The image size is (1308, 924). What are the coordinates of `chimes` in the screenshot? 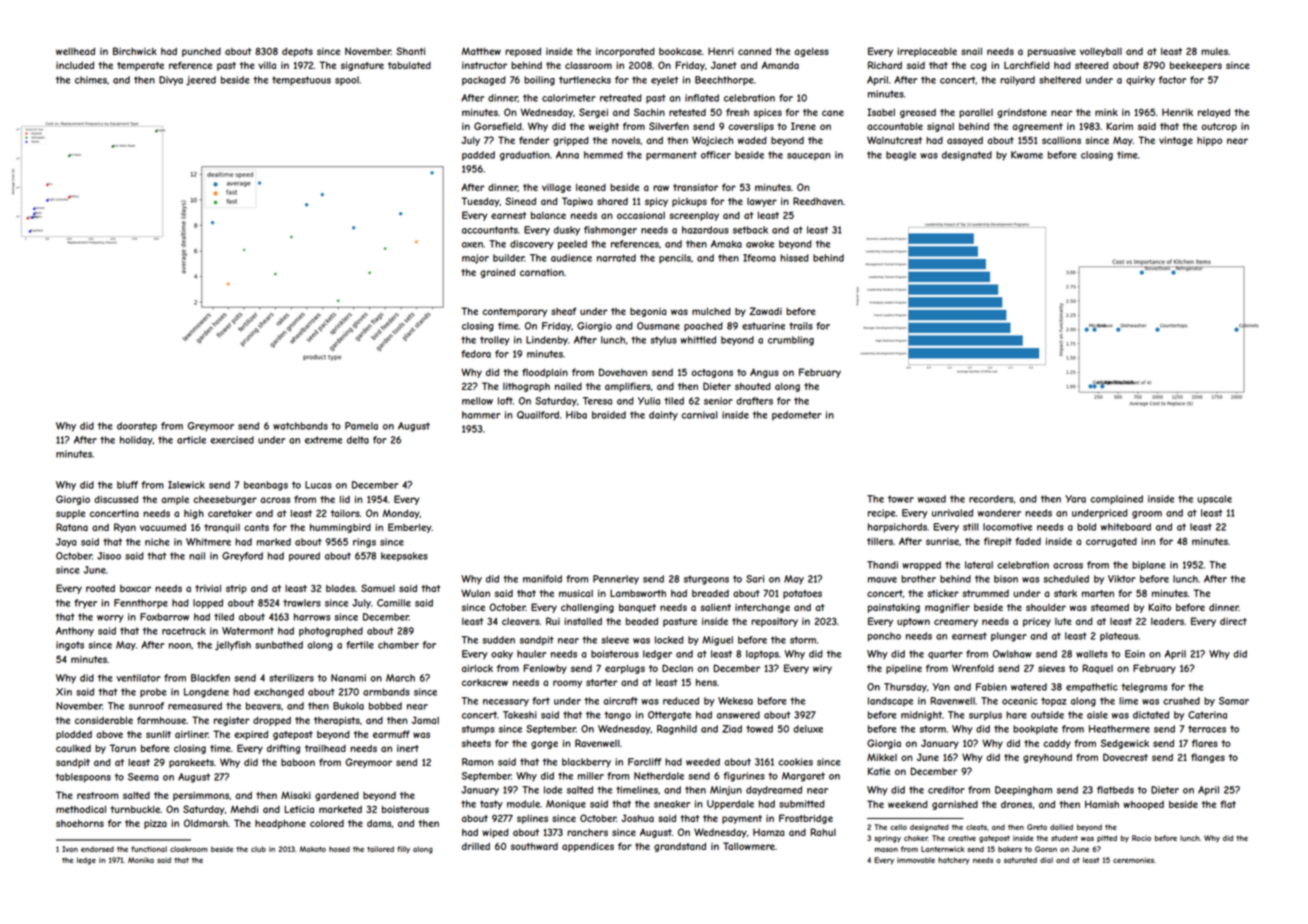 It's located at (91, 80).
